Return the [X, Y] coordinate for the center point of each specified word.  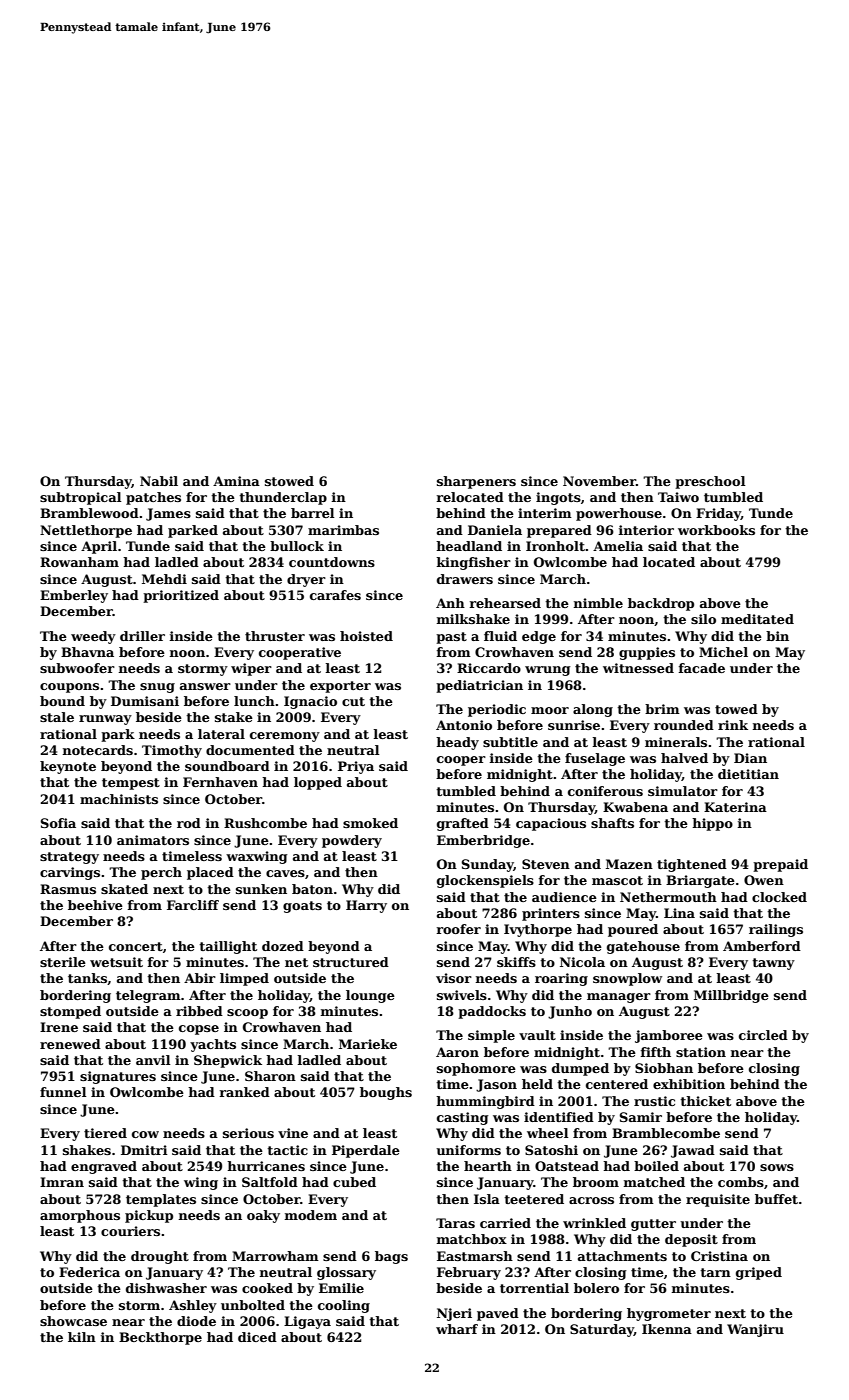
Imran [62, 1182]
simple [491, 1036]
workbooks [716, 530]
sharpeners [476, 482]
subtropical [80, 498]
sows [777, 1167]
